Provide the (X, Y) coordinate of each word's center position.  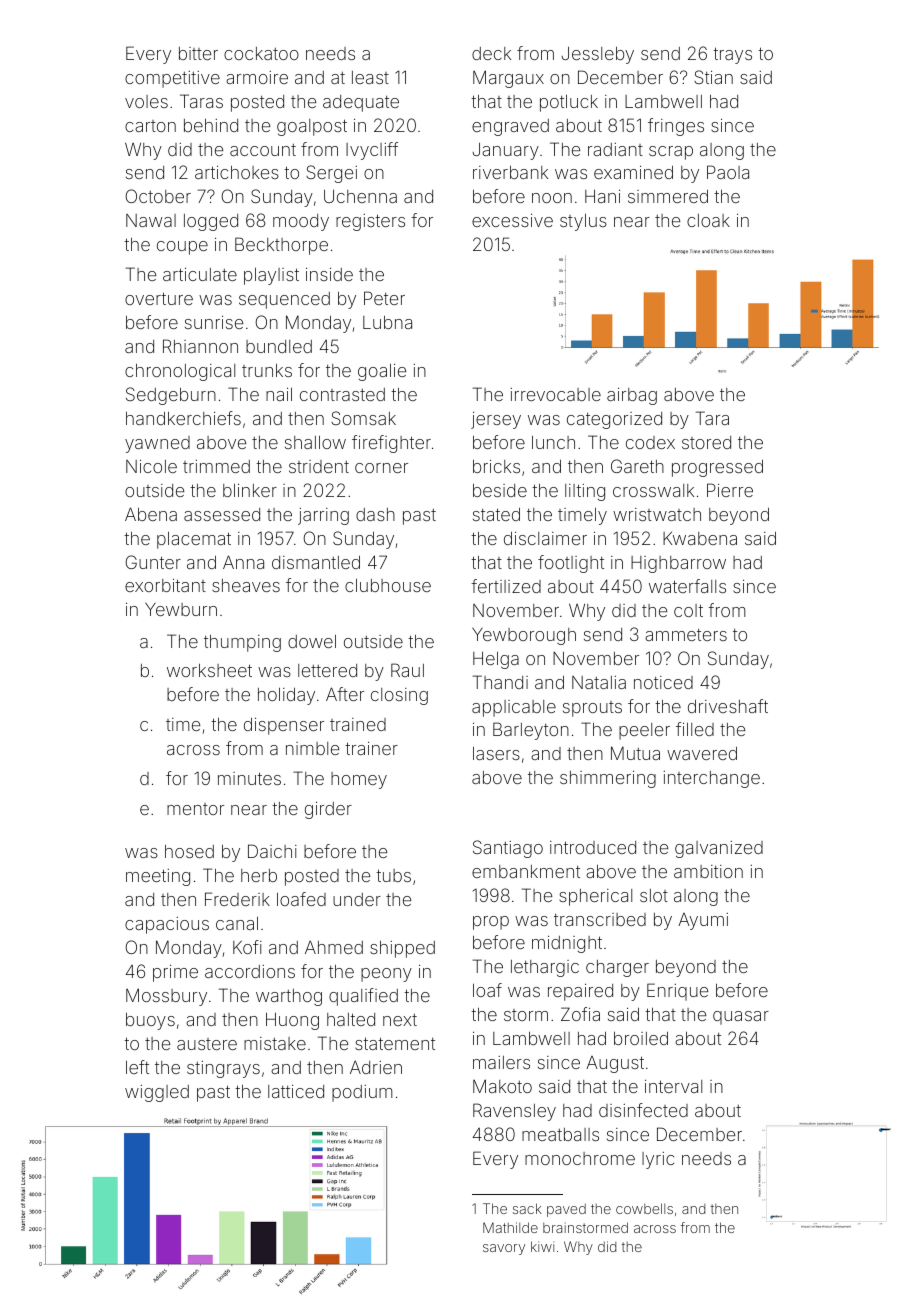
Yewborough (524, 636)
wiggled (157, 1093)
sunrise (214, 322)
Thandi (500, 682)
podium (362, 1093)
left (137, 1067)
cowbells (644, 1208)
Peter (384, 298)
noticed (663, 682)
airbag (632, 396)
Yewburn (181, 609)
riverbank (510, 172)
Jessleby (598, 55)
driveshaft (728, 706)
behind (211, 125)
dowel (312, 641)
